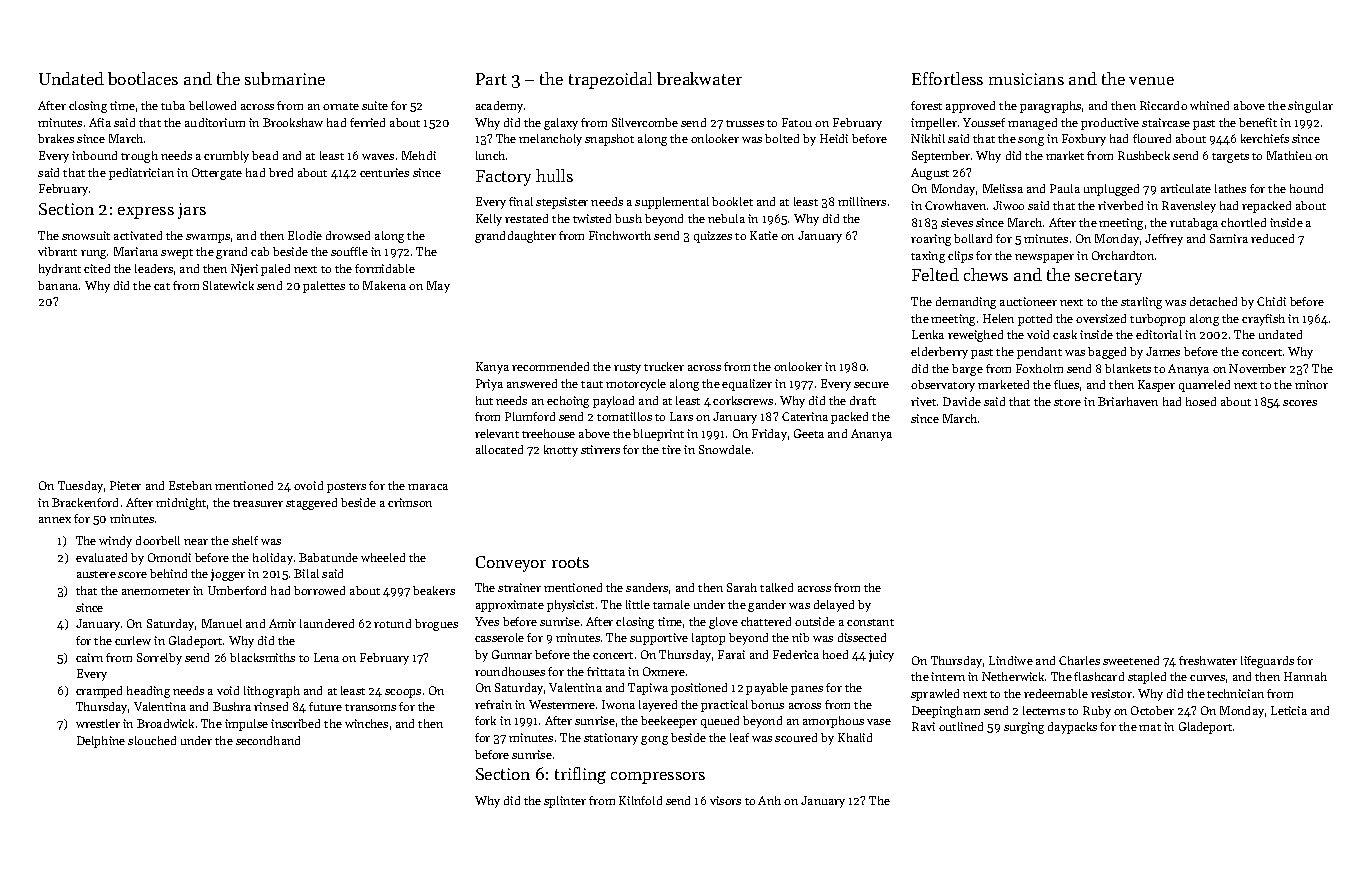 Image resolution: width=1372 pixels, height=887 pixels. What do you see at coordinates (222, 623) in the screenshot?
I see `Manuel` at bounding box center [222, 623].
